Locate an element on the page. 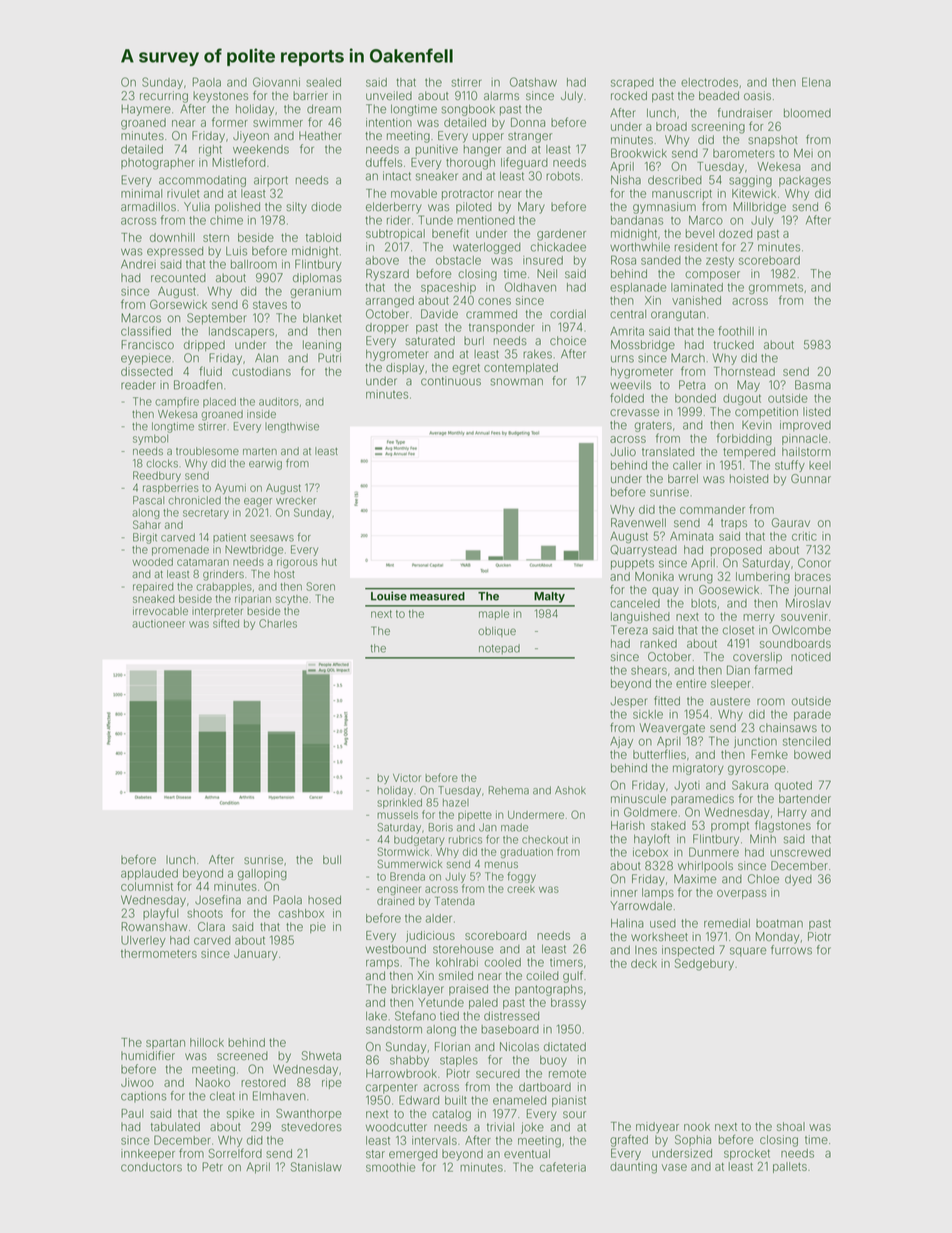  hut is located at coordinates (329, 562).
